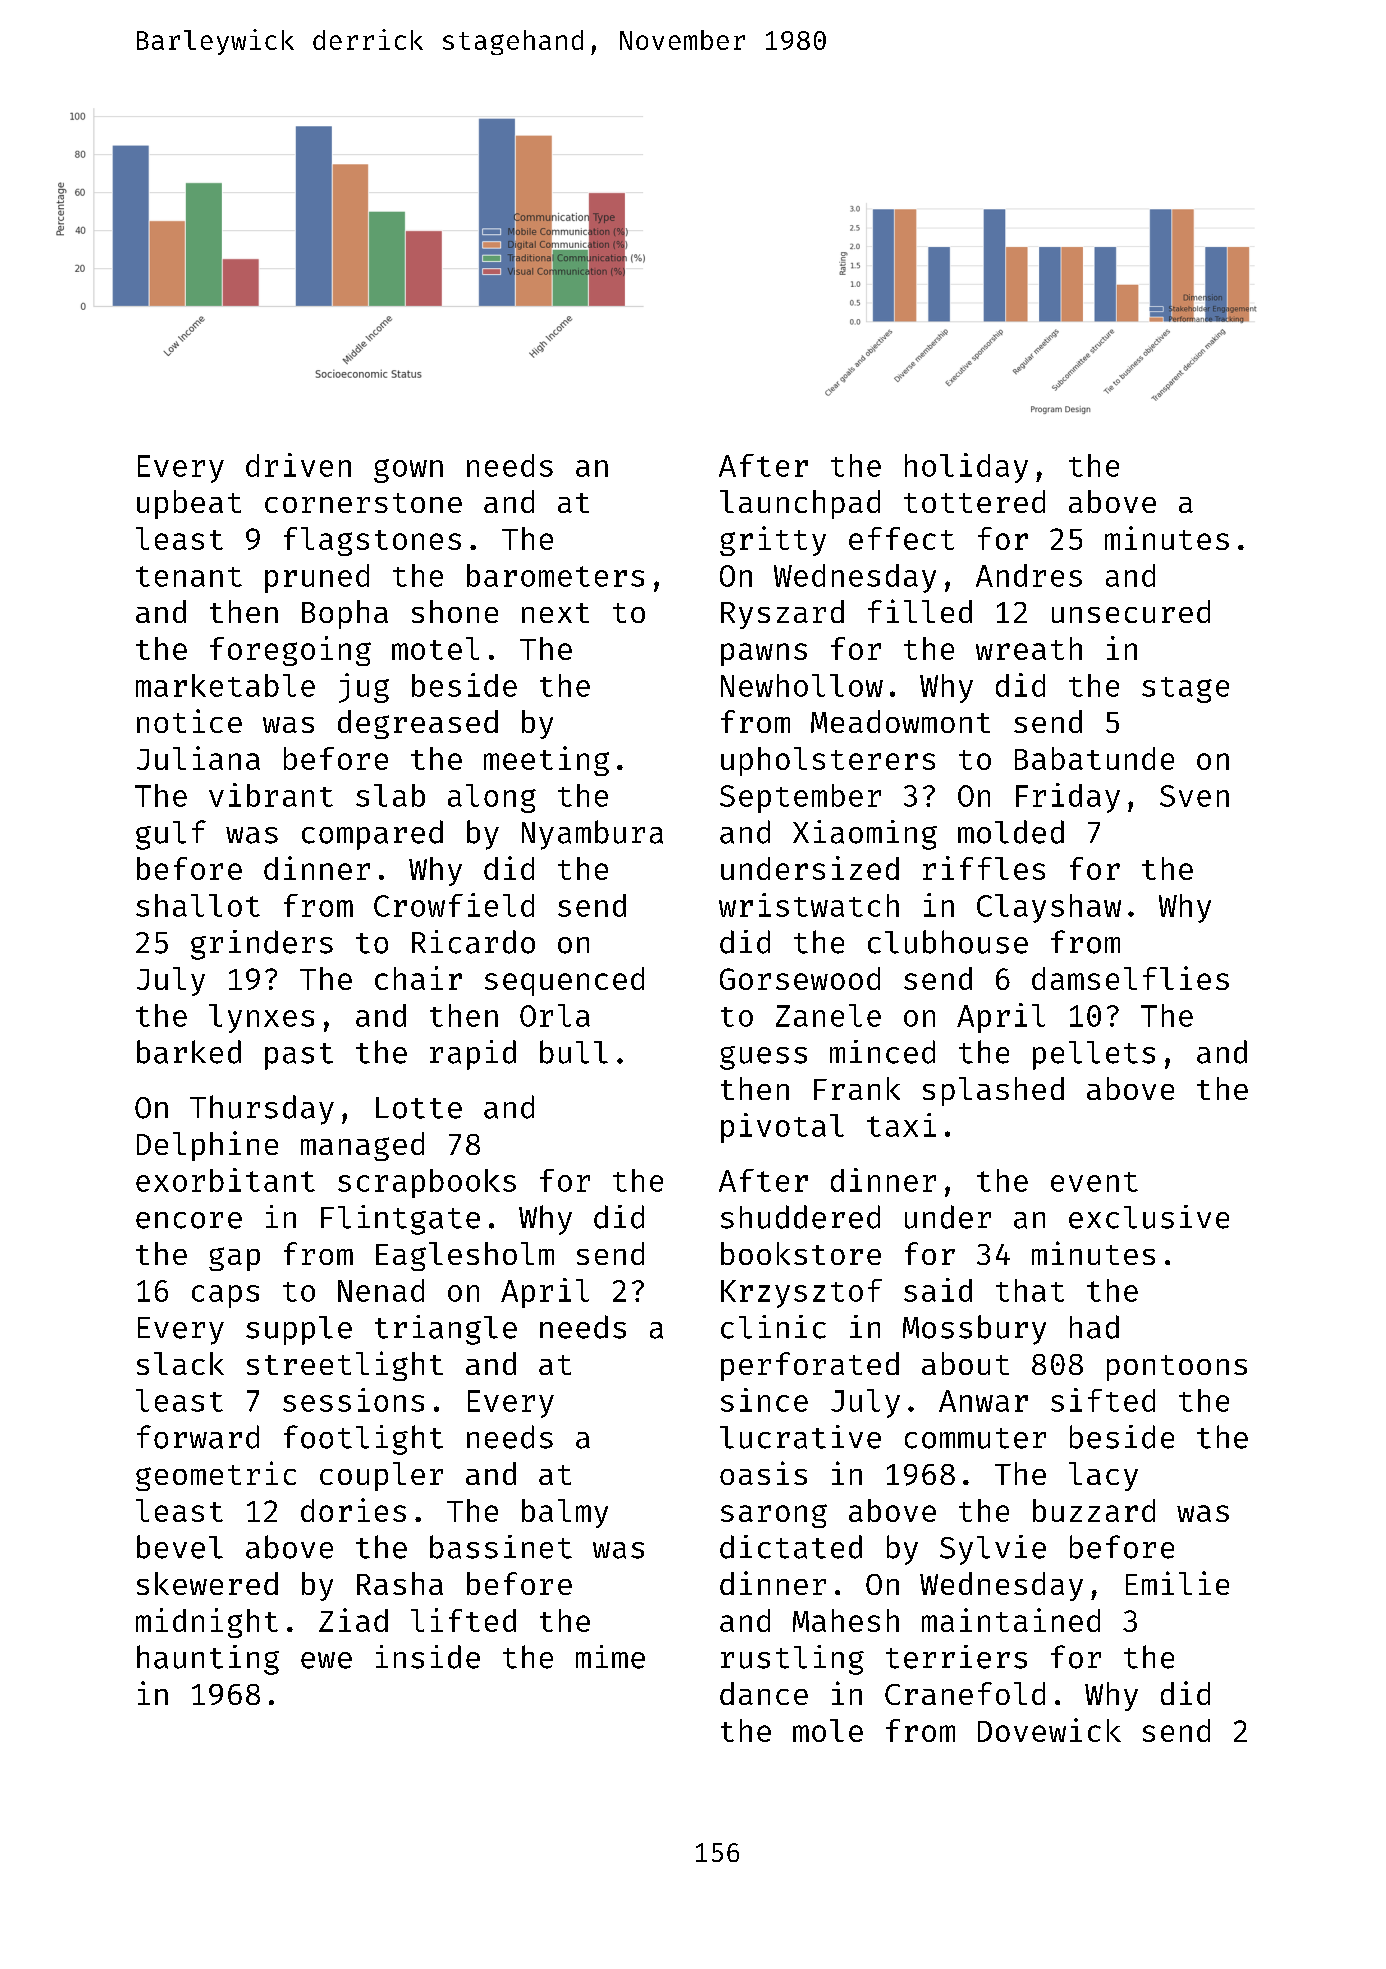 The width and height of the screenshot is (1386, 1969). What do you see at coordinates (1177, 1583) in the screenshot?
I see `Emilie` at bounding box center [1177, 1583].
